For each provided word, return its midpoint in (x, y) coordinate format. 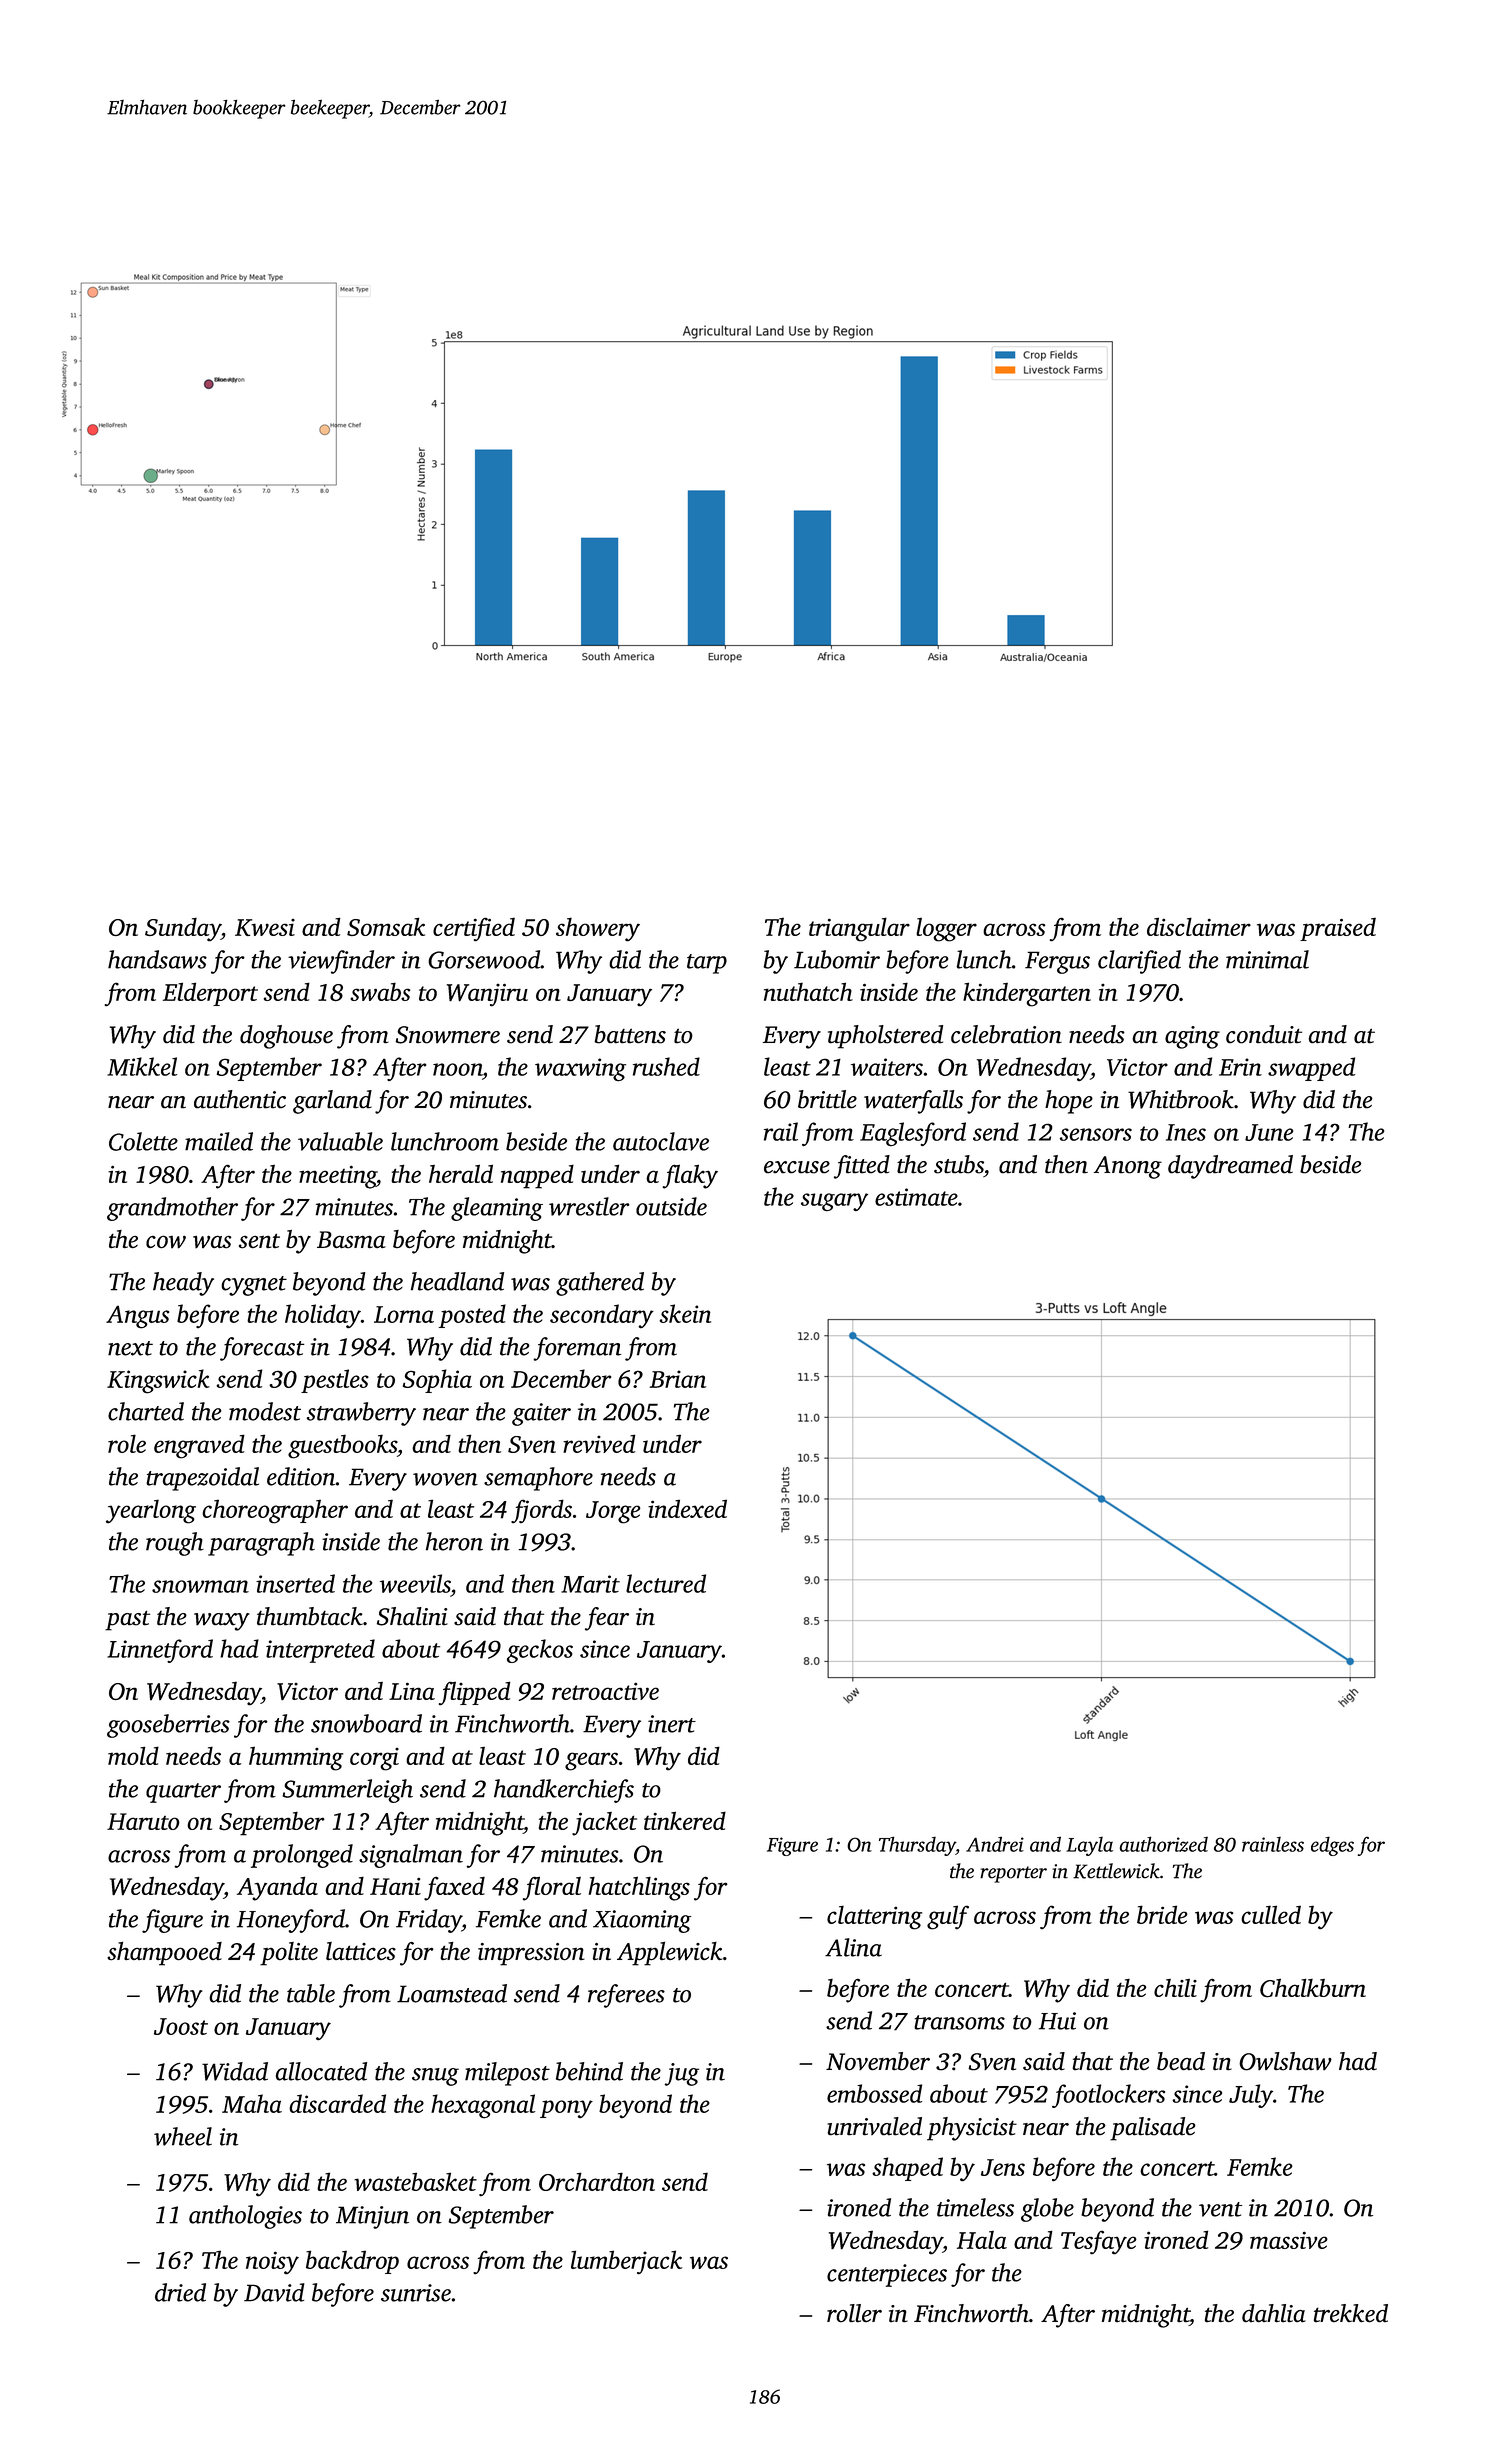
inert (672, 1724)
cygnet (254, 1286)
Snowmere (447, 1035)
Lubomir (837, 959)
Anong (1128, 1167)
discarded (337, 2103)
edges (1332, 1846)
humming (296, 1758)
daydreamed (1230, 1167)
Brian (678, 1379)
